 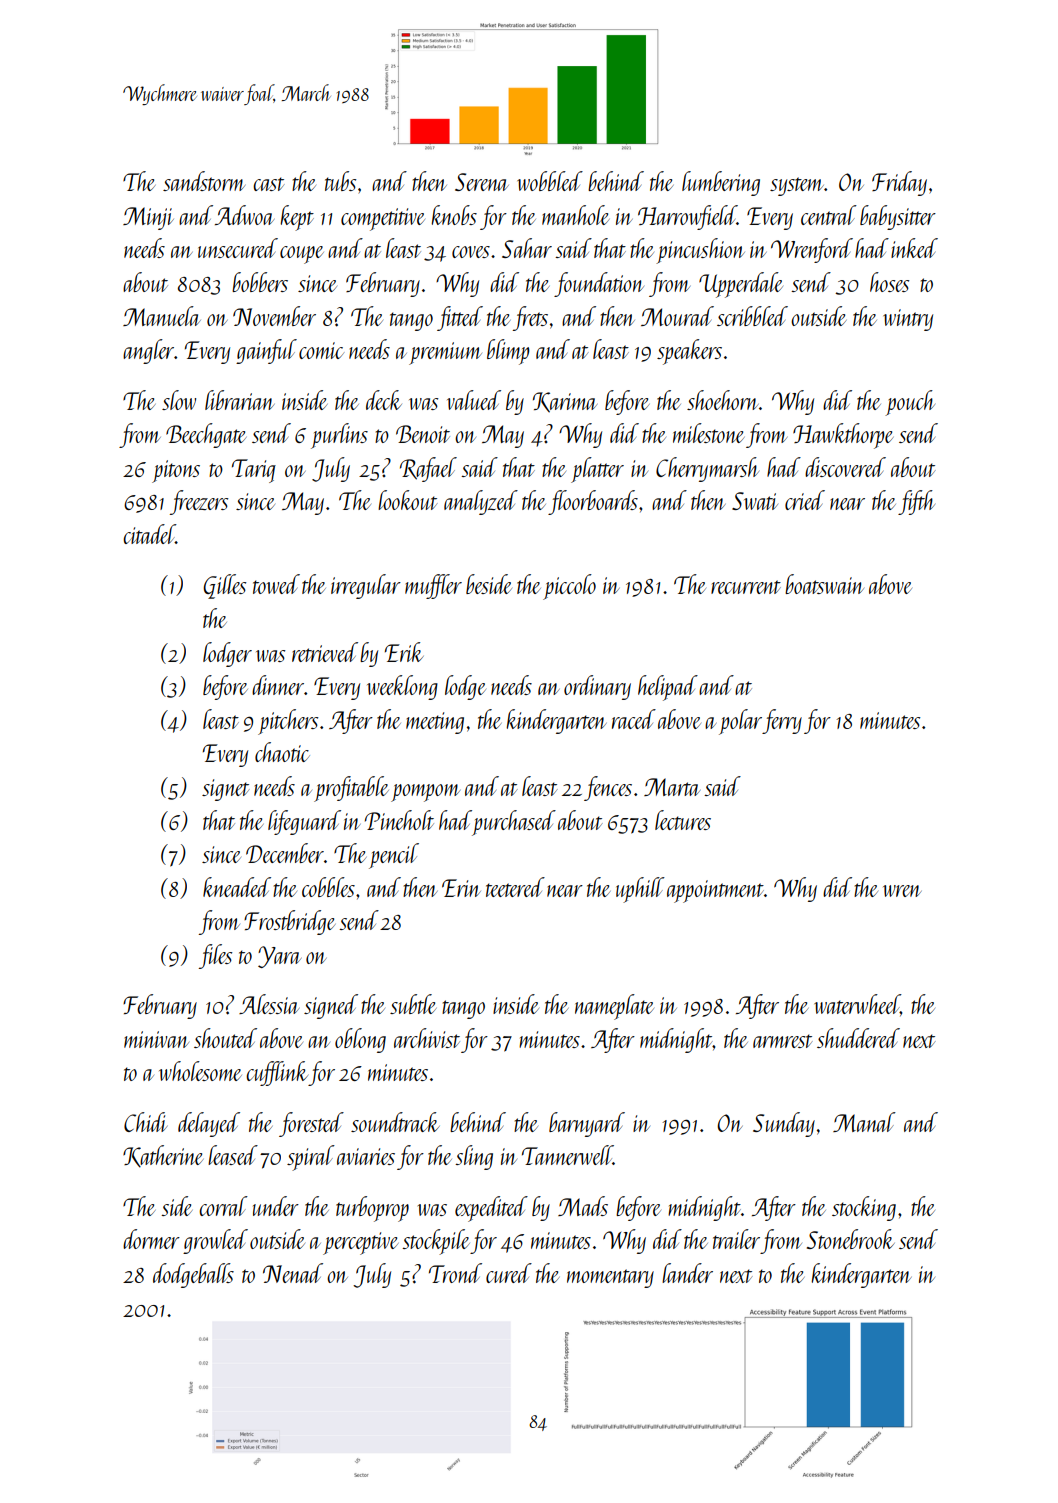 I want to click on wintry, so click(x=908, y=320).
